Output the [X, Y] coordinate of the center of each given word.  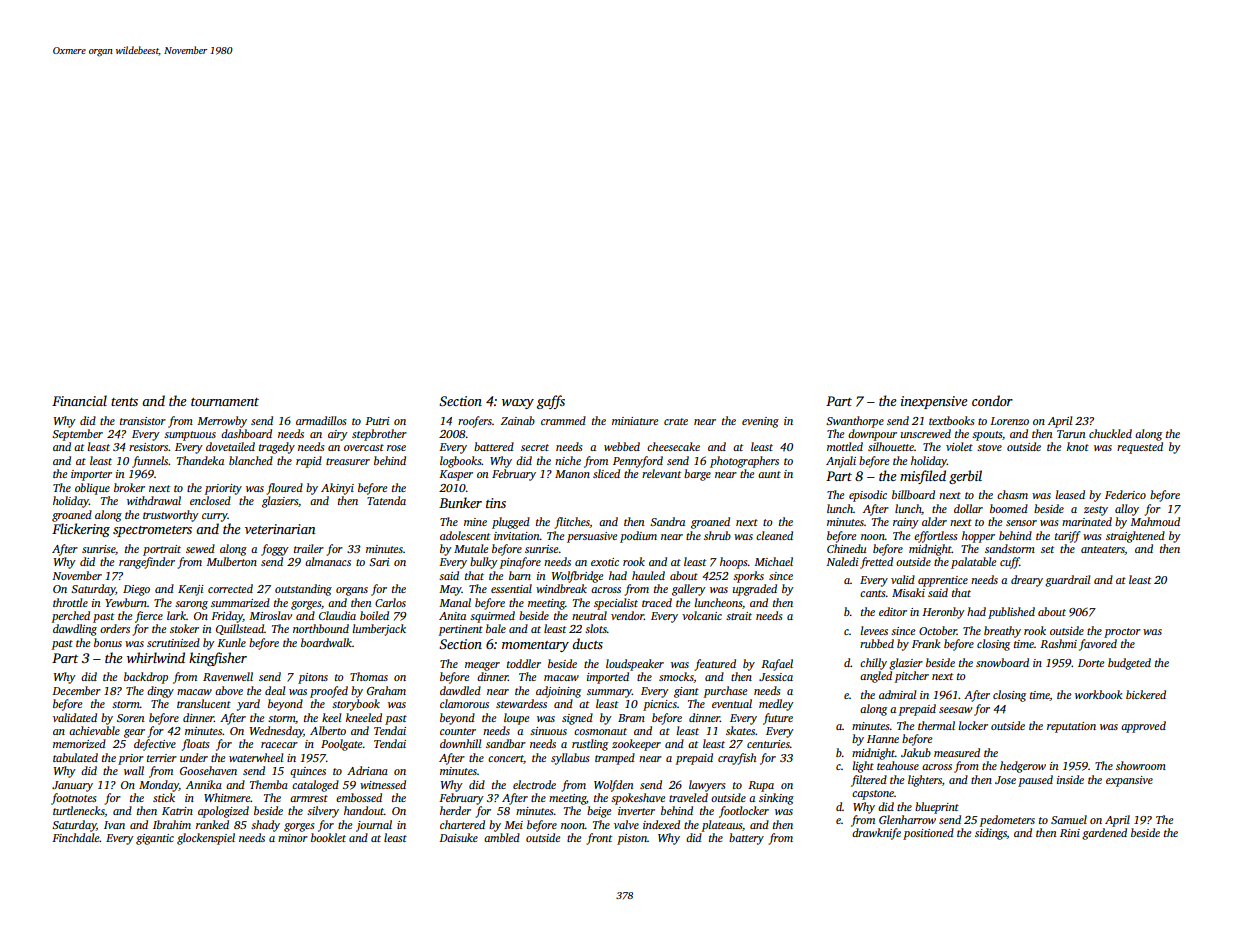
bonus [108, 642]
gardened [1104, 834]
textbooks [952, 420]
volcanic [702, 615]
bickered [1146, 694]
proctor [1122, 633]
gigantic [155, 839]
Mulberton [231, 561]
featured [715, 665]
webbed [622, 446]
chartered [462, 824]
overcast [364, 447]
